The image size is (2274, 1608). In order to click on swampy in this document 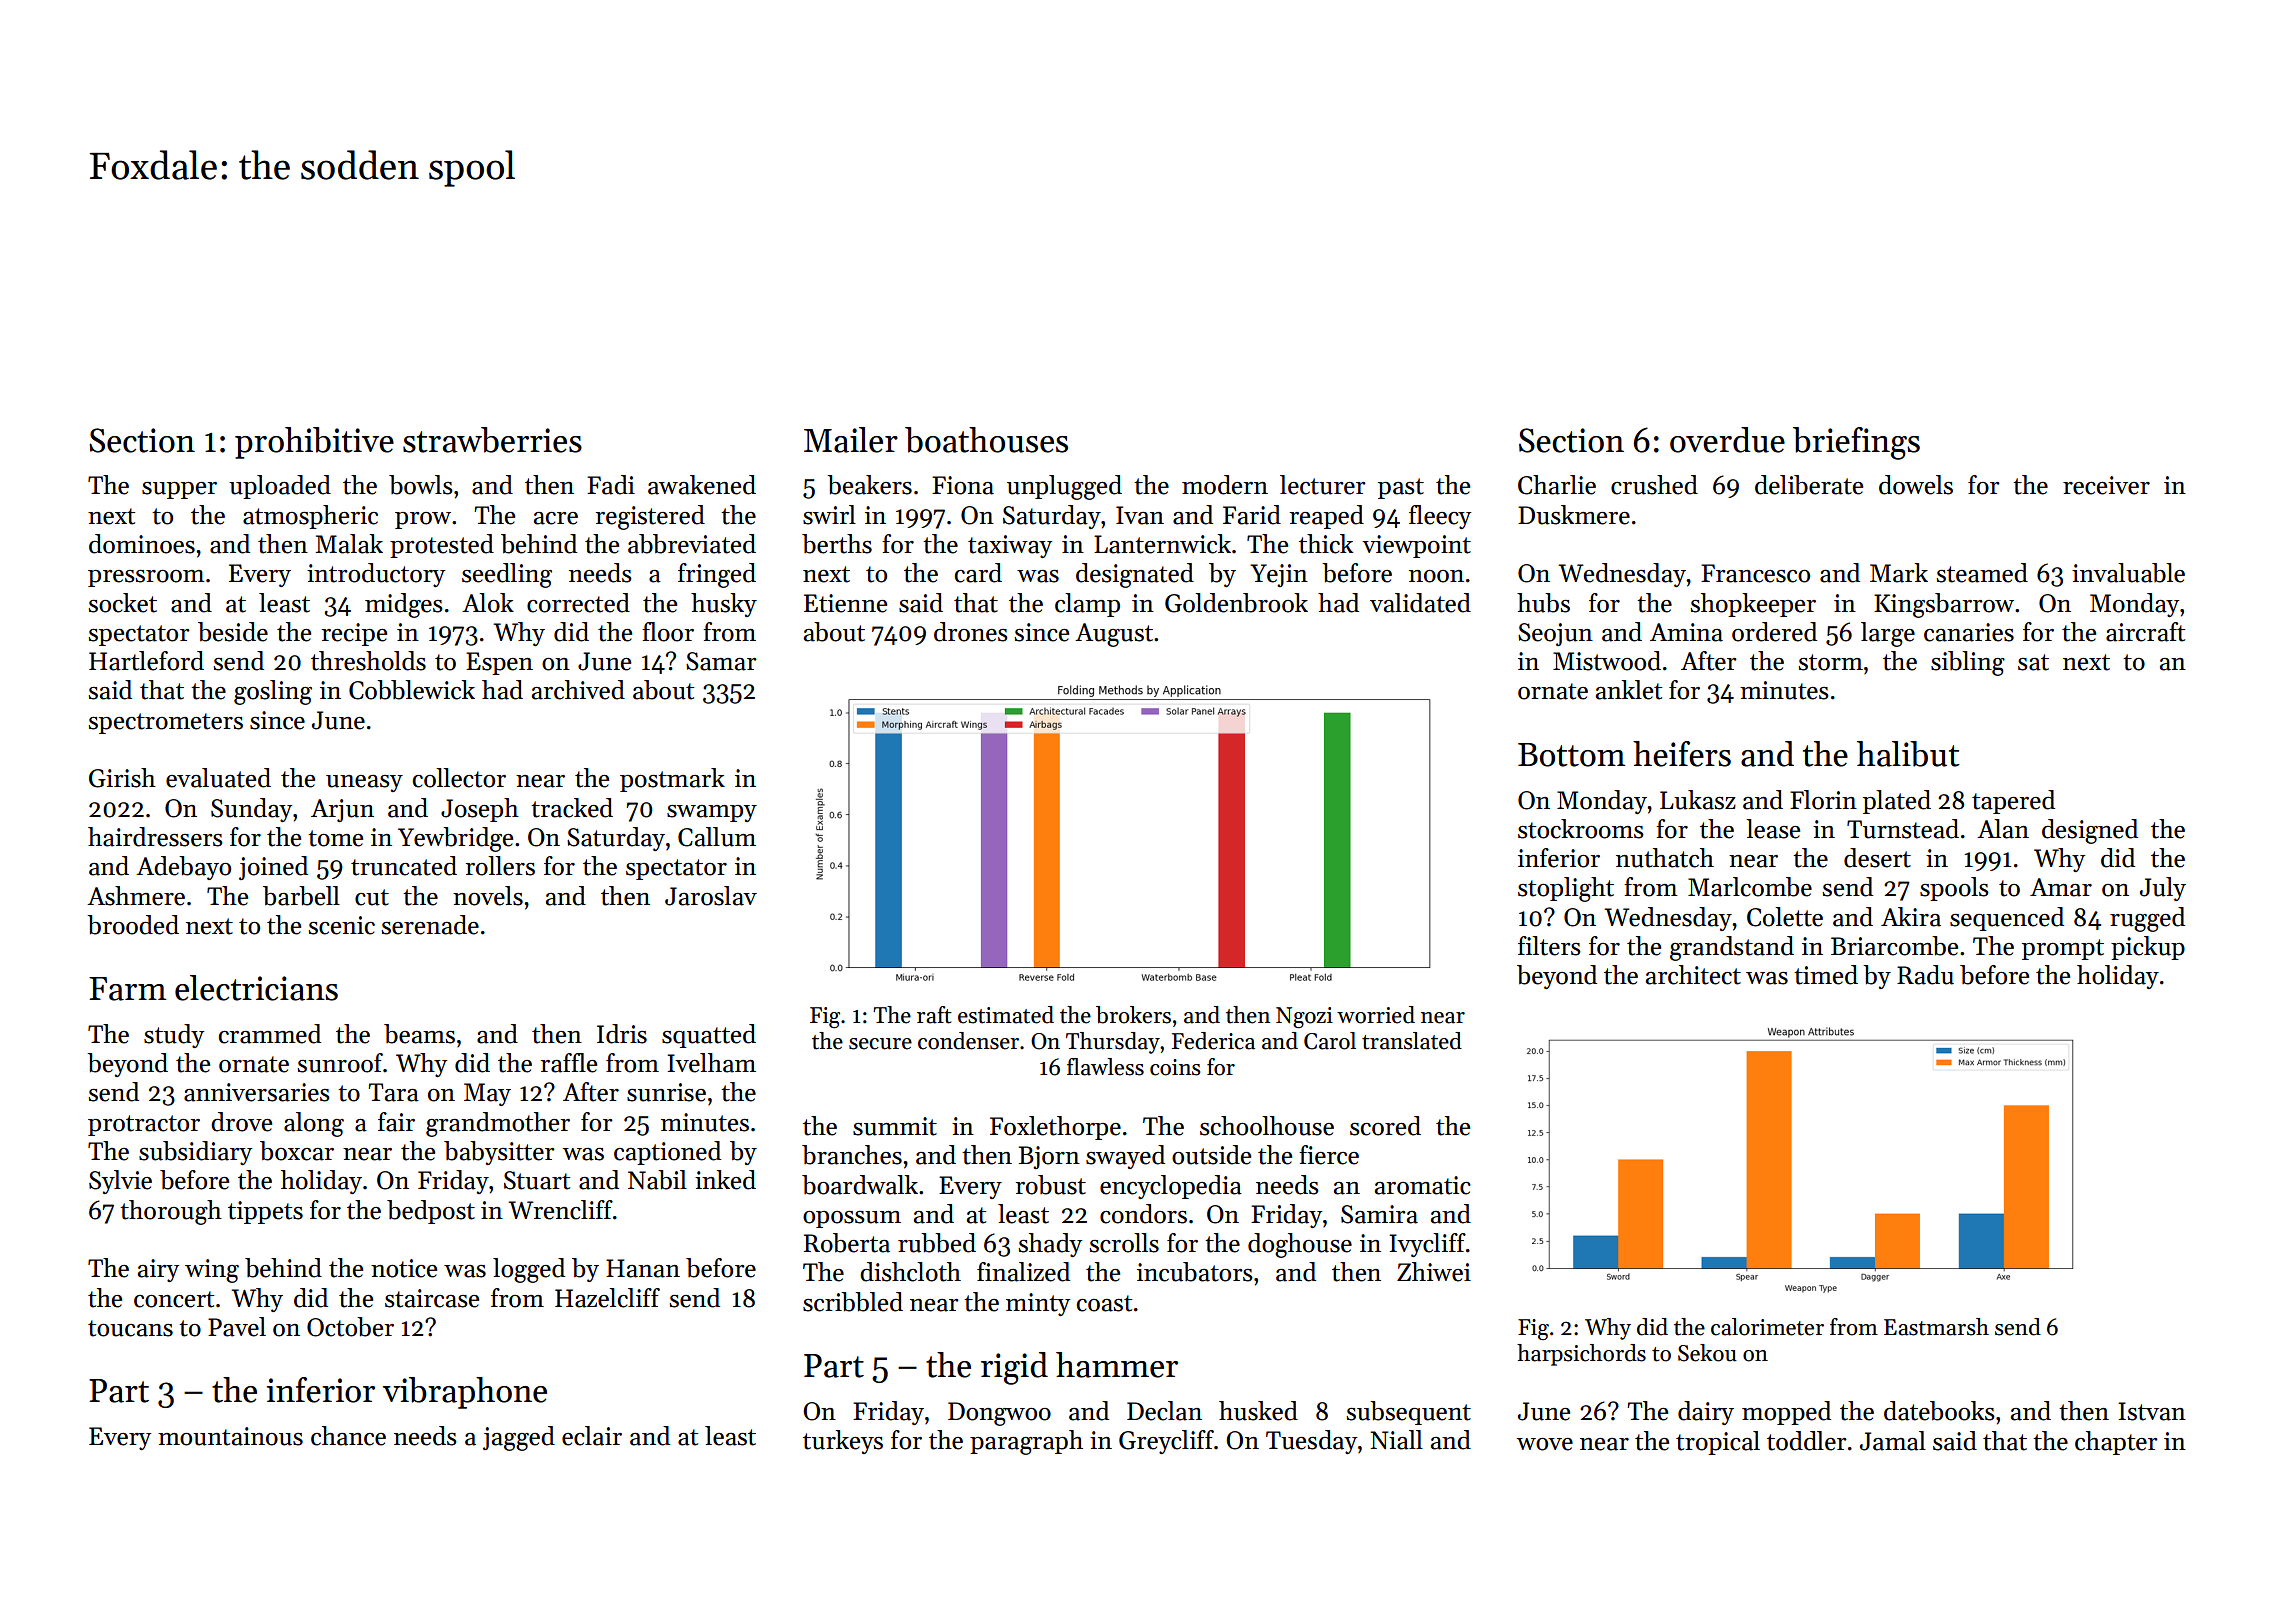, I will do `click(712, 813)`.
